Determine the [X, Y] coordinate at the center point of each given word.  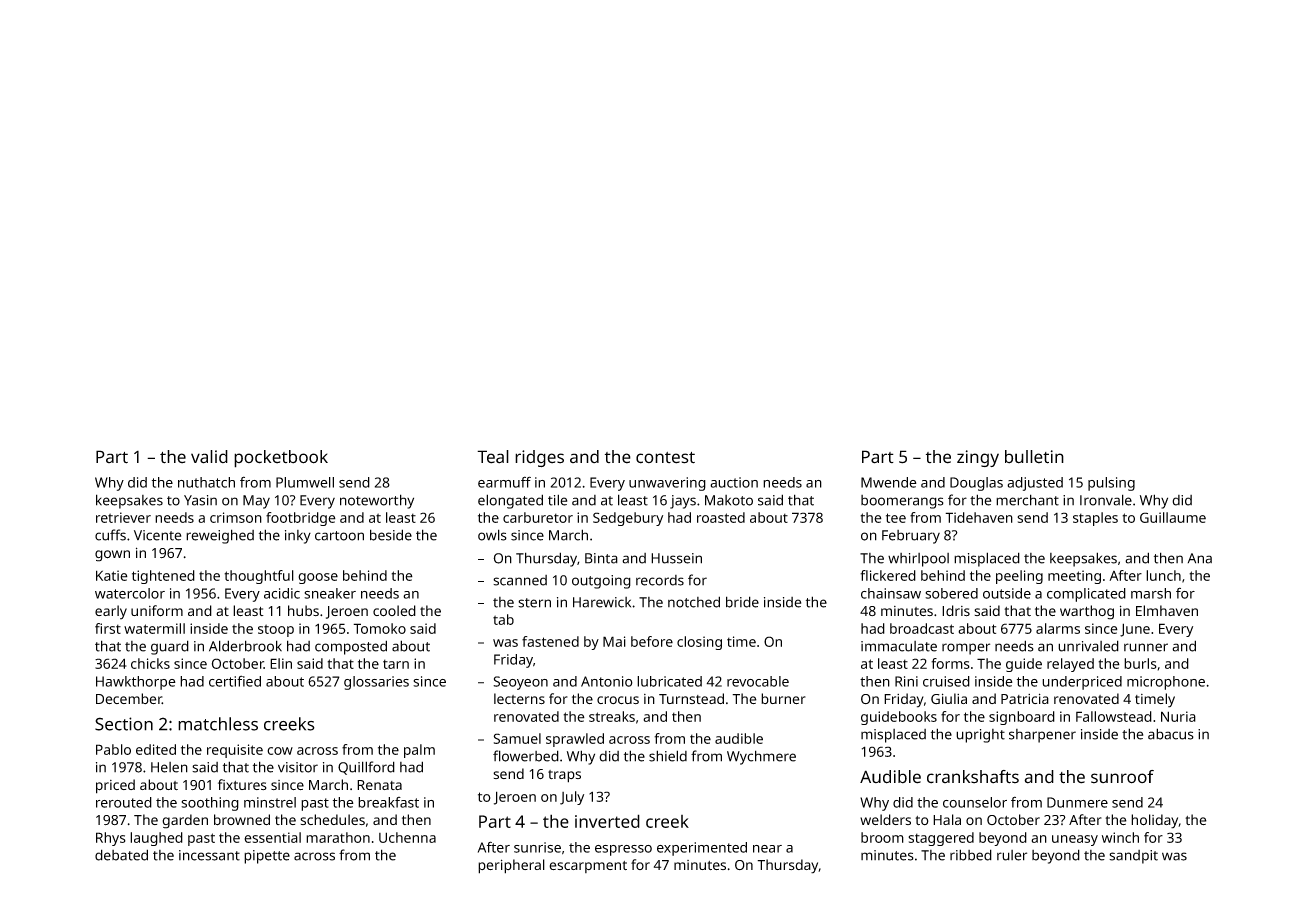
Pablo [113, 749]
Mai [614, 641]
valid [209, 457]
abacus [1171, 734]
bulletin [1034, 457]
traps [564, 776]
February [911, 537]
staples [1095, 519]
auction [734, 482]
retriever [123, 517]
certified [235, 681]
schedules [332, 819]
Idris [956, 611]
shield [668, 756]
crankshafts [973, 777]
